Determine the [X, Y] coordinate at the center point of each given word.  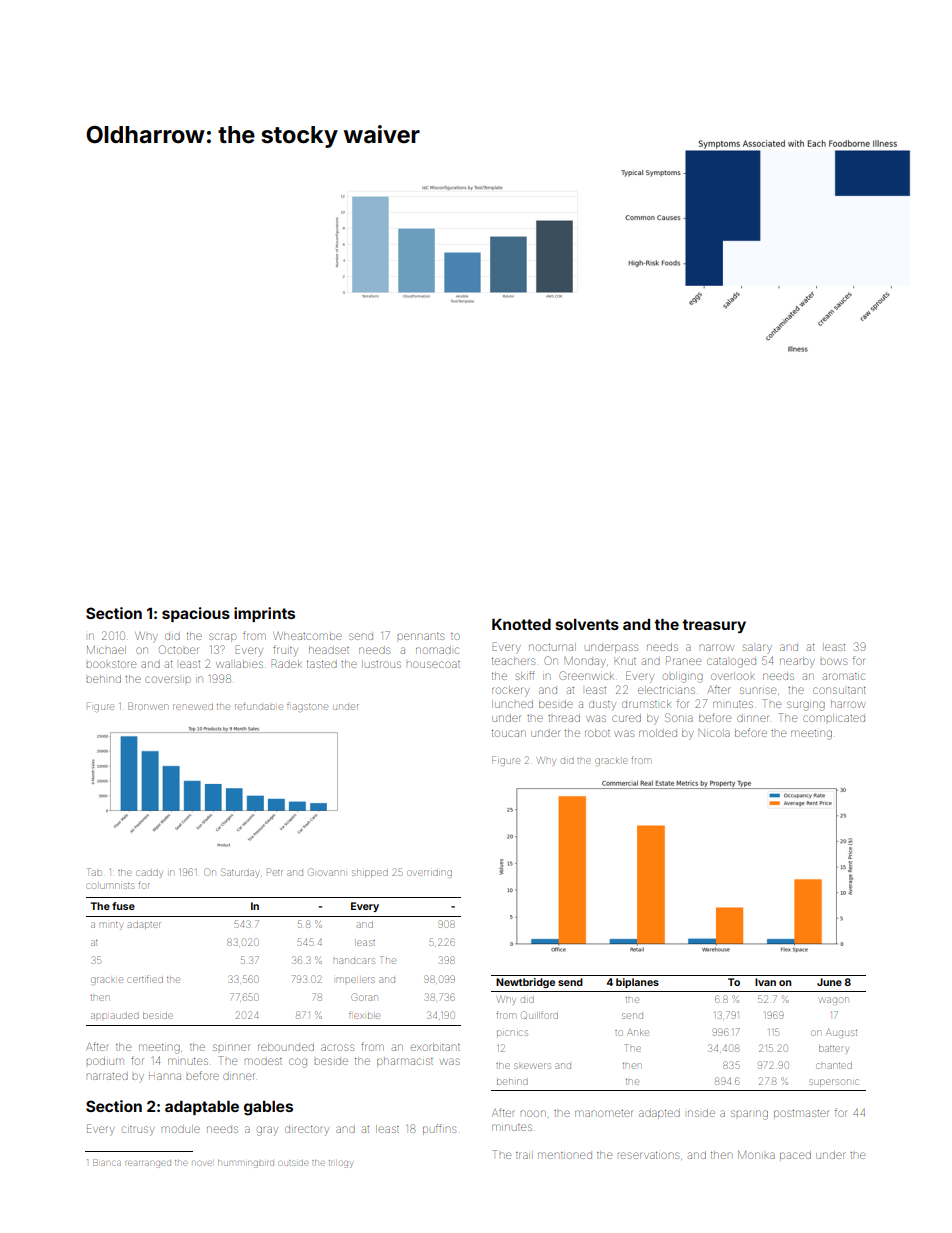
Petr [275, 872]
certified [145, 979]
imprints [264, 614]
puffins [439, 1128]
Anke [638, 1032]
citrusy [138, 1131]
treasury [714, 626]
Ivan [765, 982]
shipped [370, 874]
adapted [659, 1114]
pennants [421, 636]
